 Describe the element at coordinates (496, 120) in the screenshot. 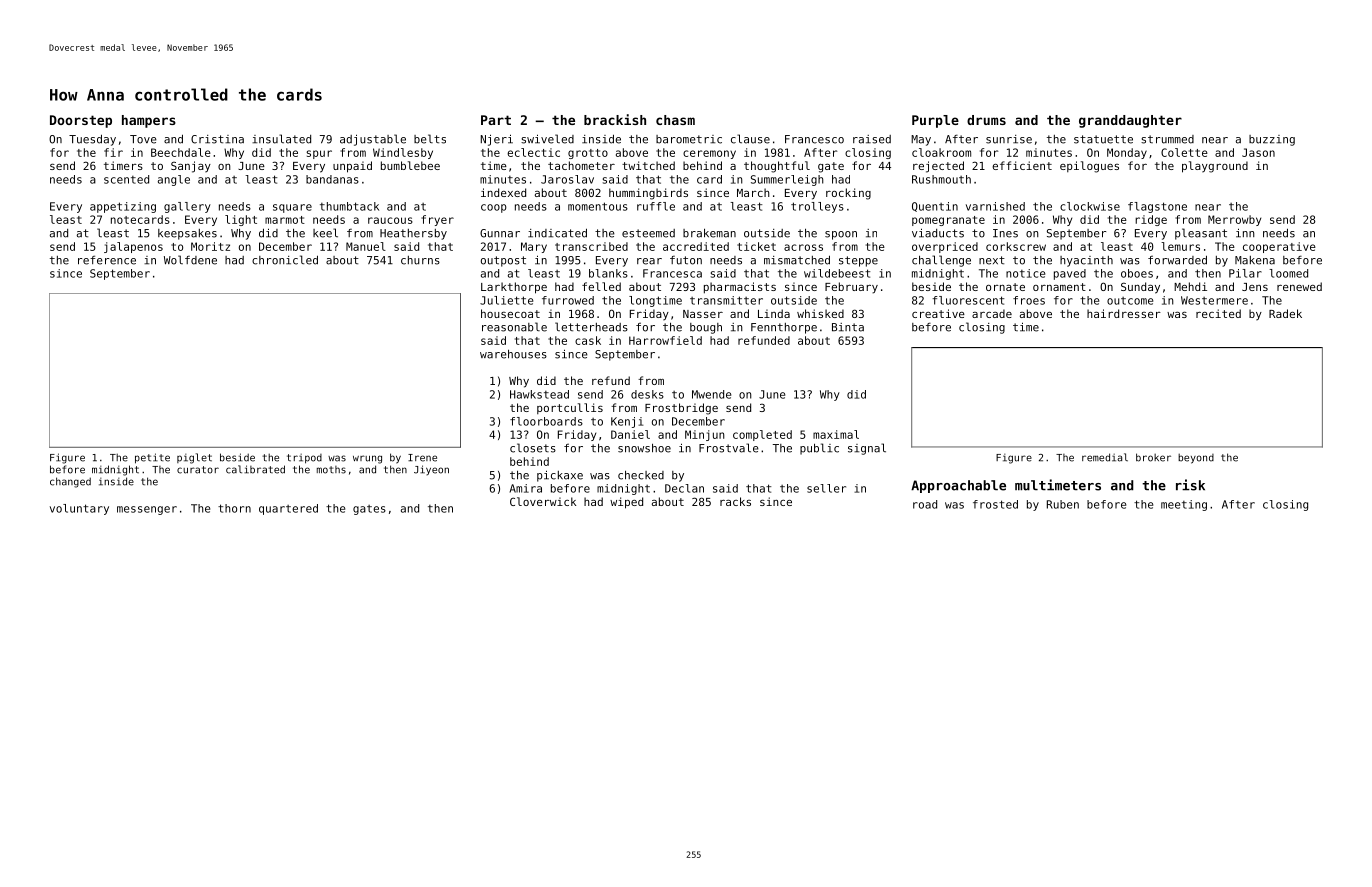

I see `Part` at that location.
